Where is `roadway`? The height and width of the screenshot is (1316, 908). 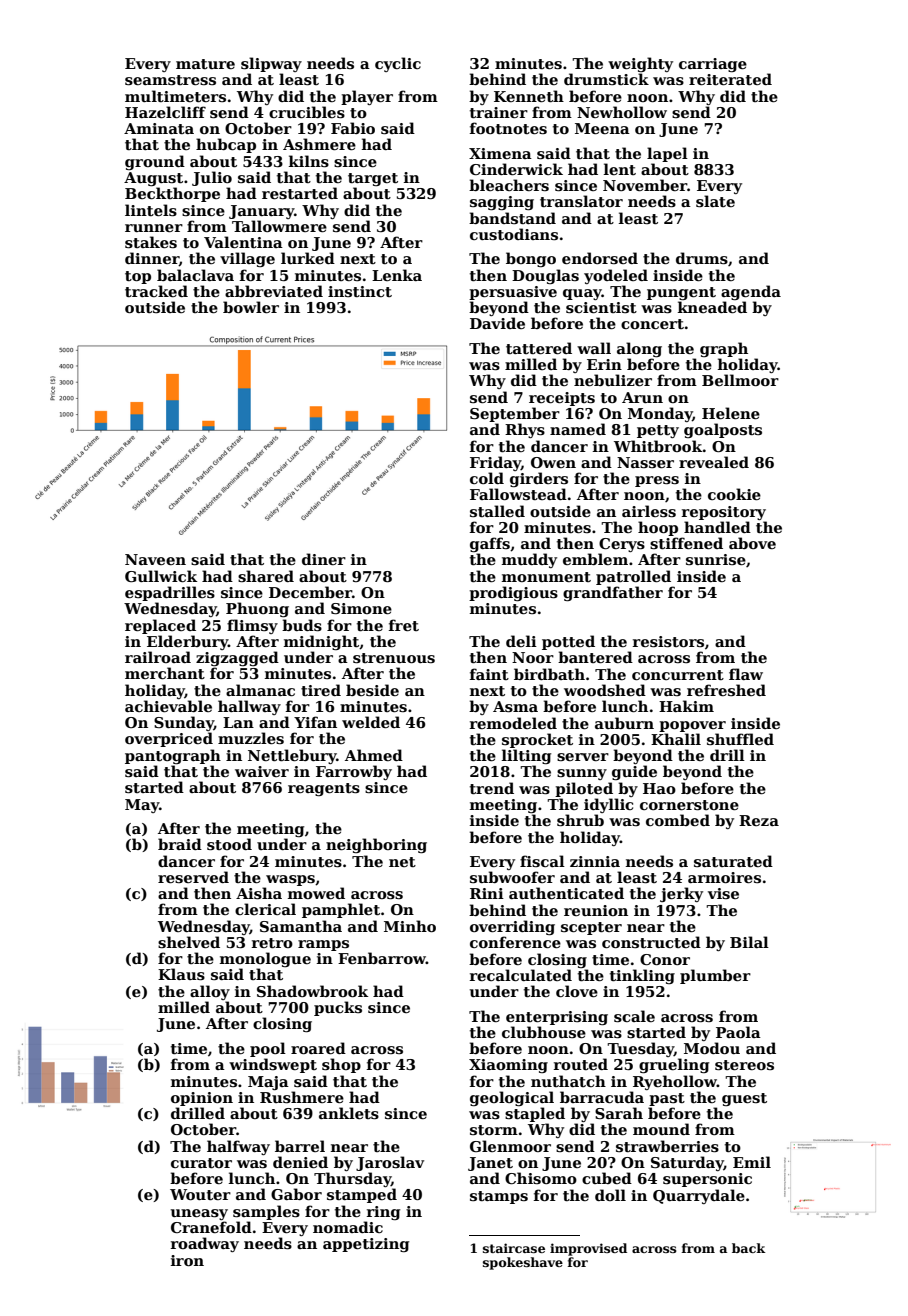
roadway is located at coordinates (205, 1244).
